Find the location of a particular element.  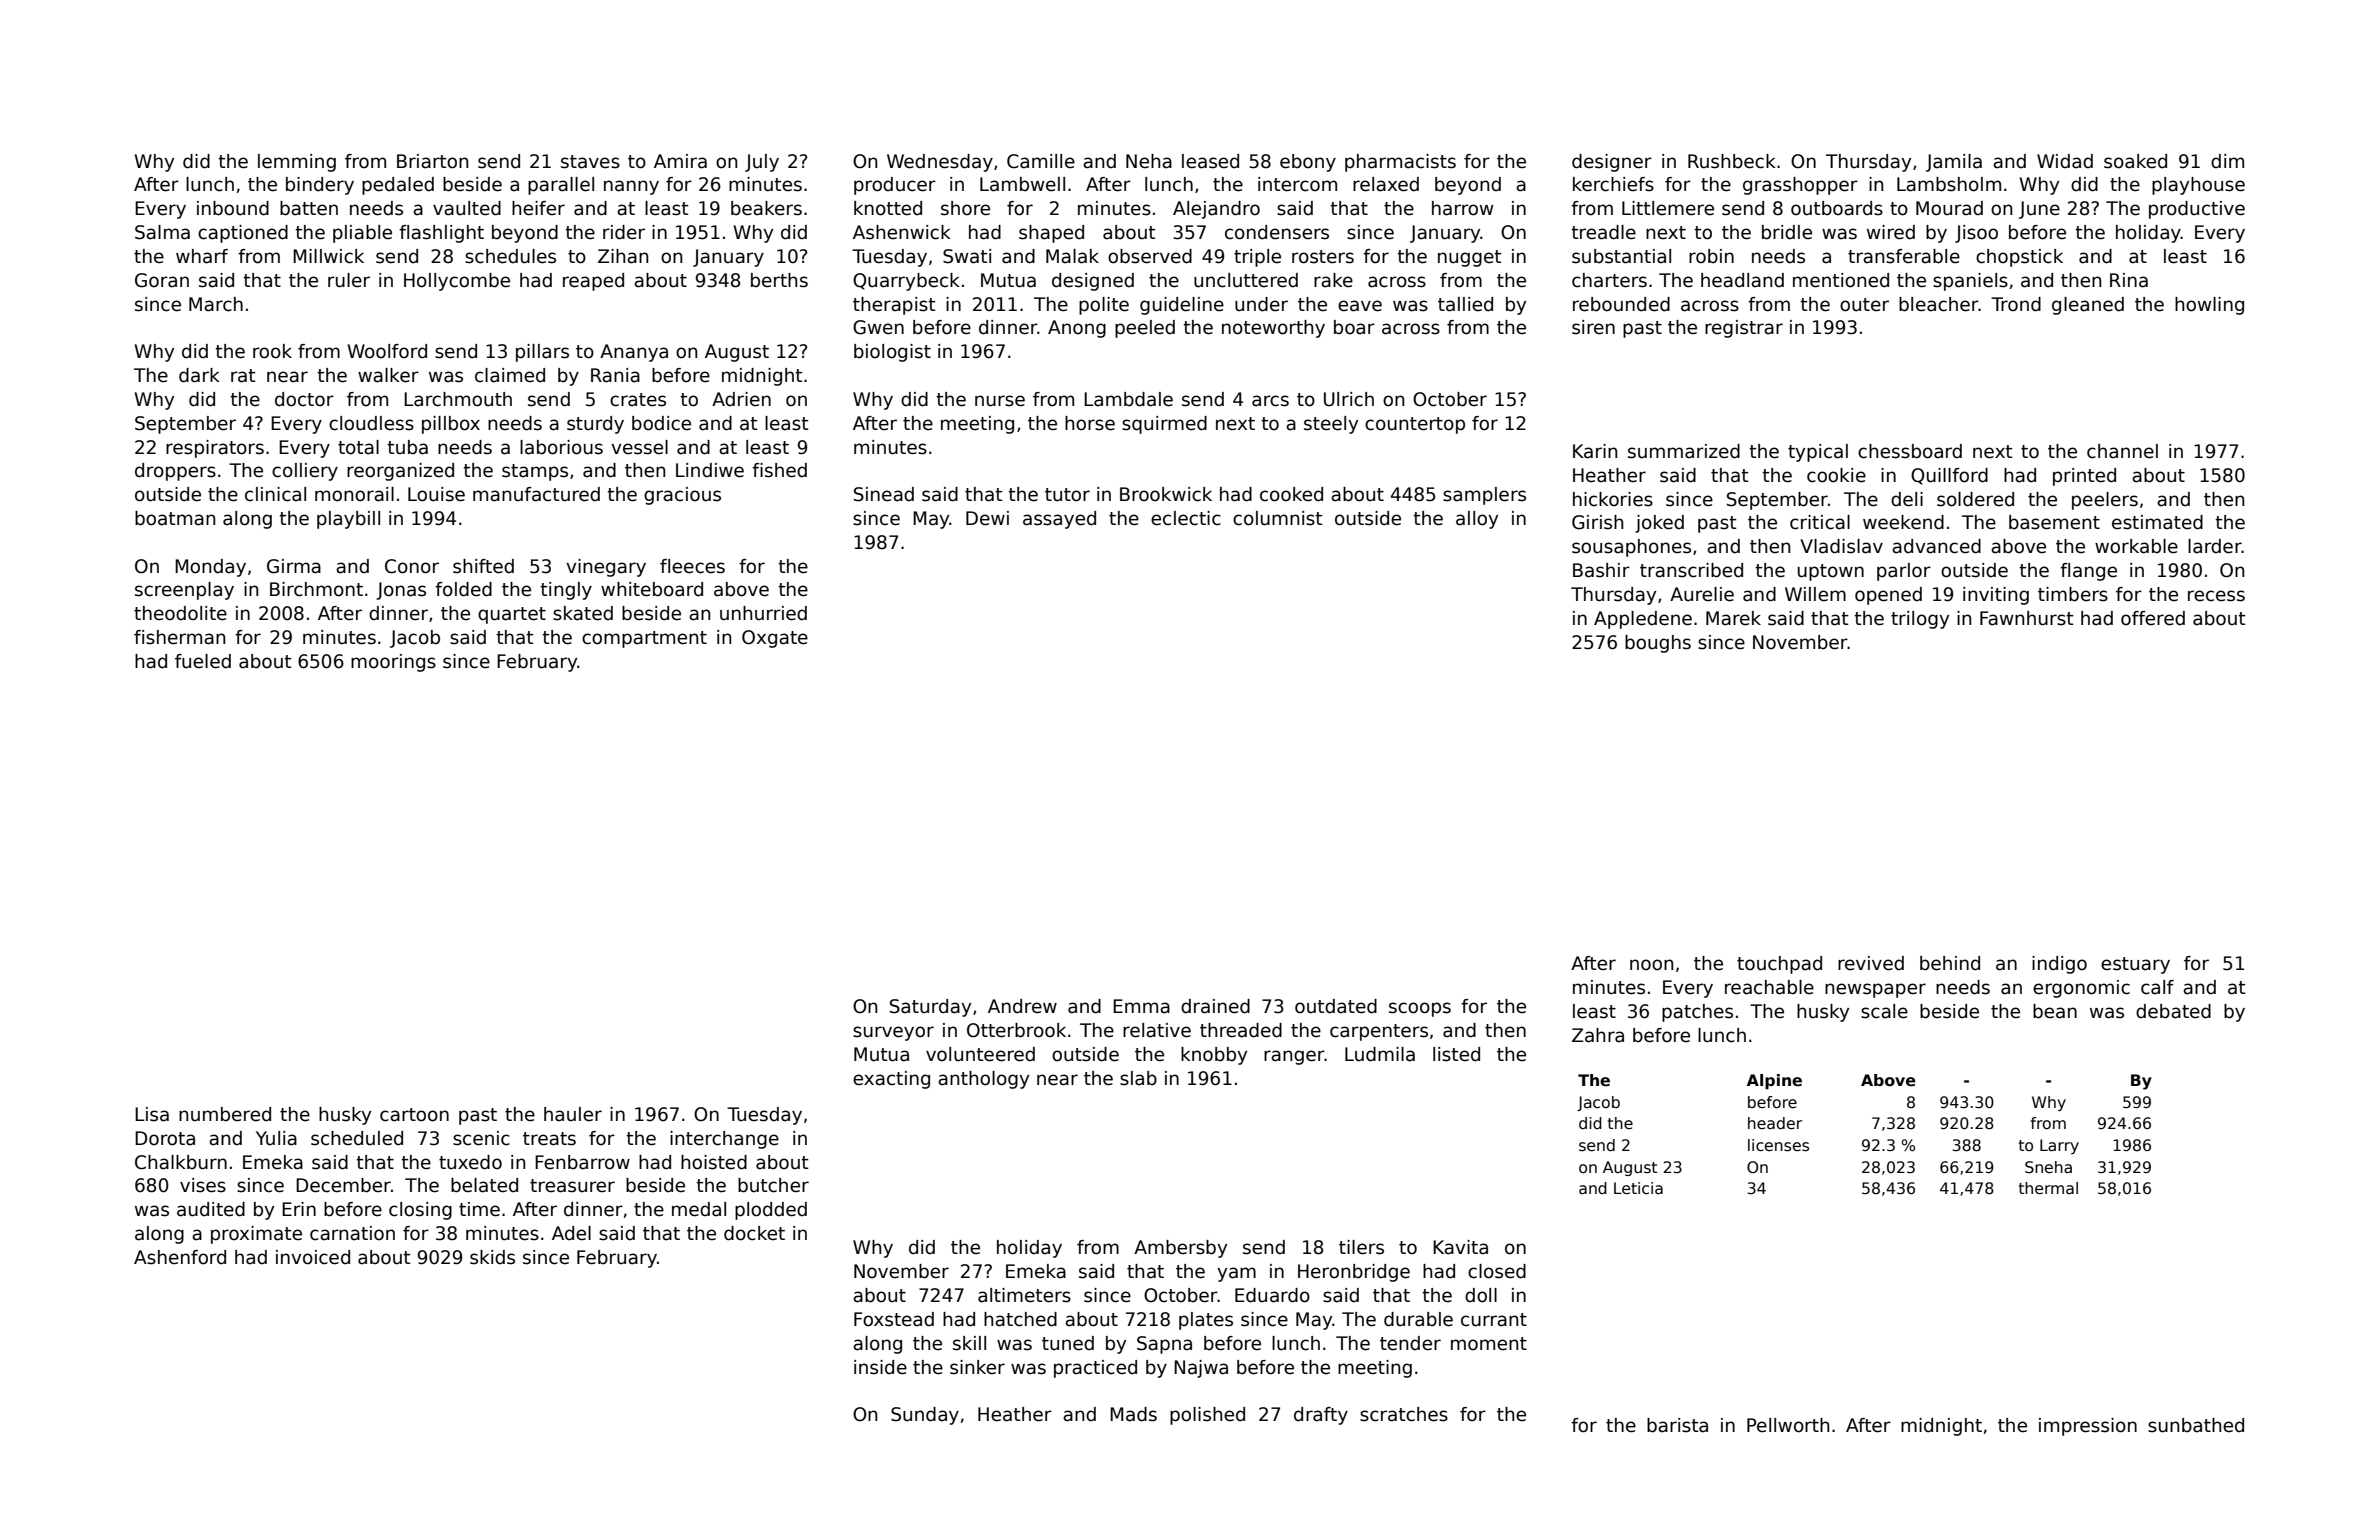

audited is located at coordinates (211, 1209).
